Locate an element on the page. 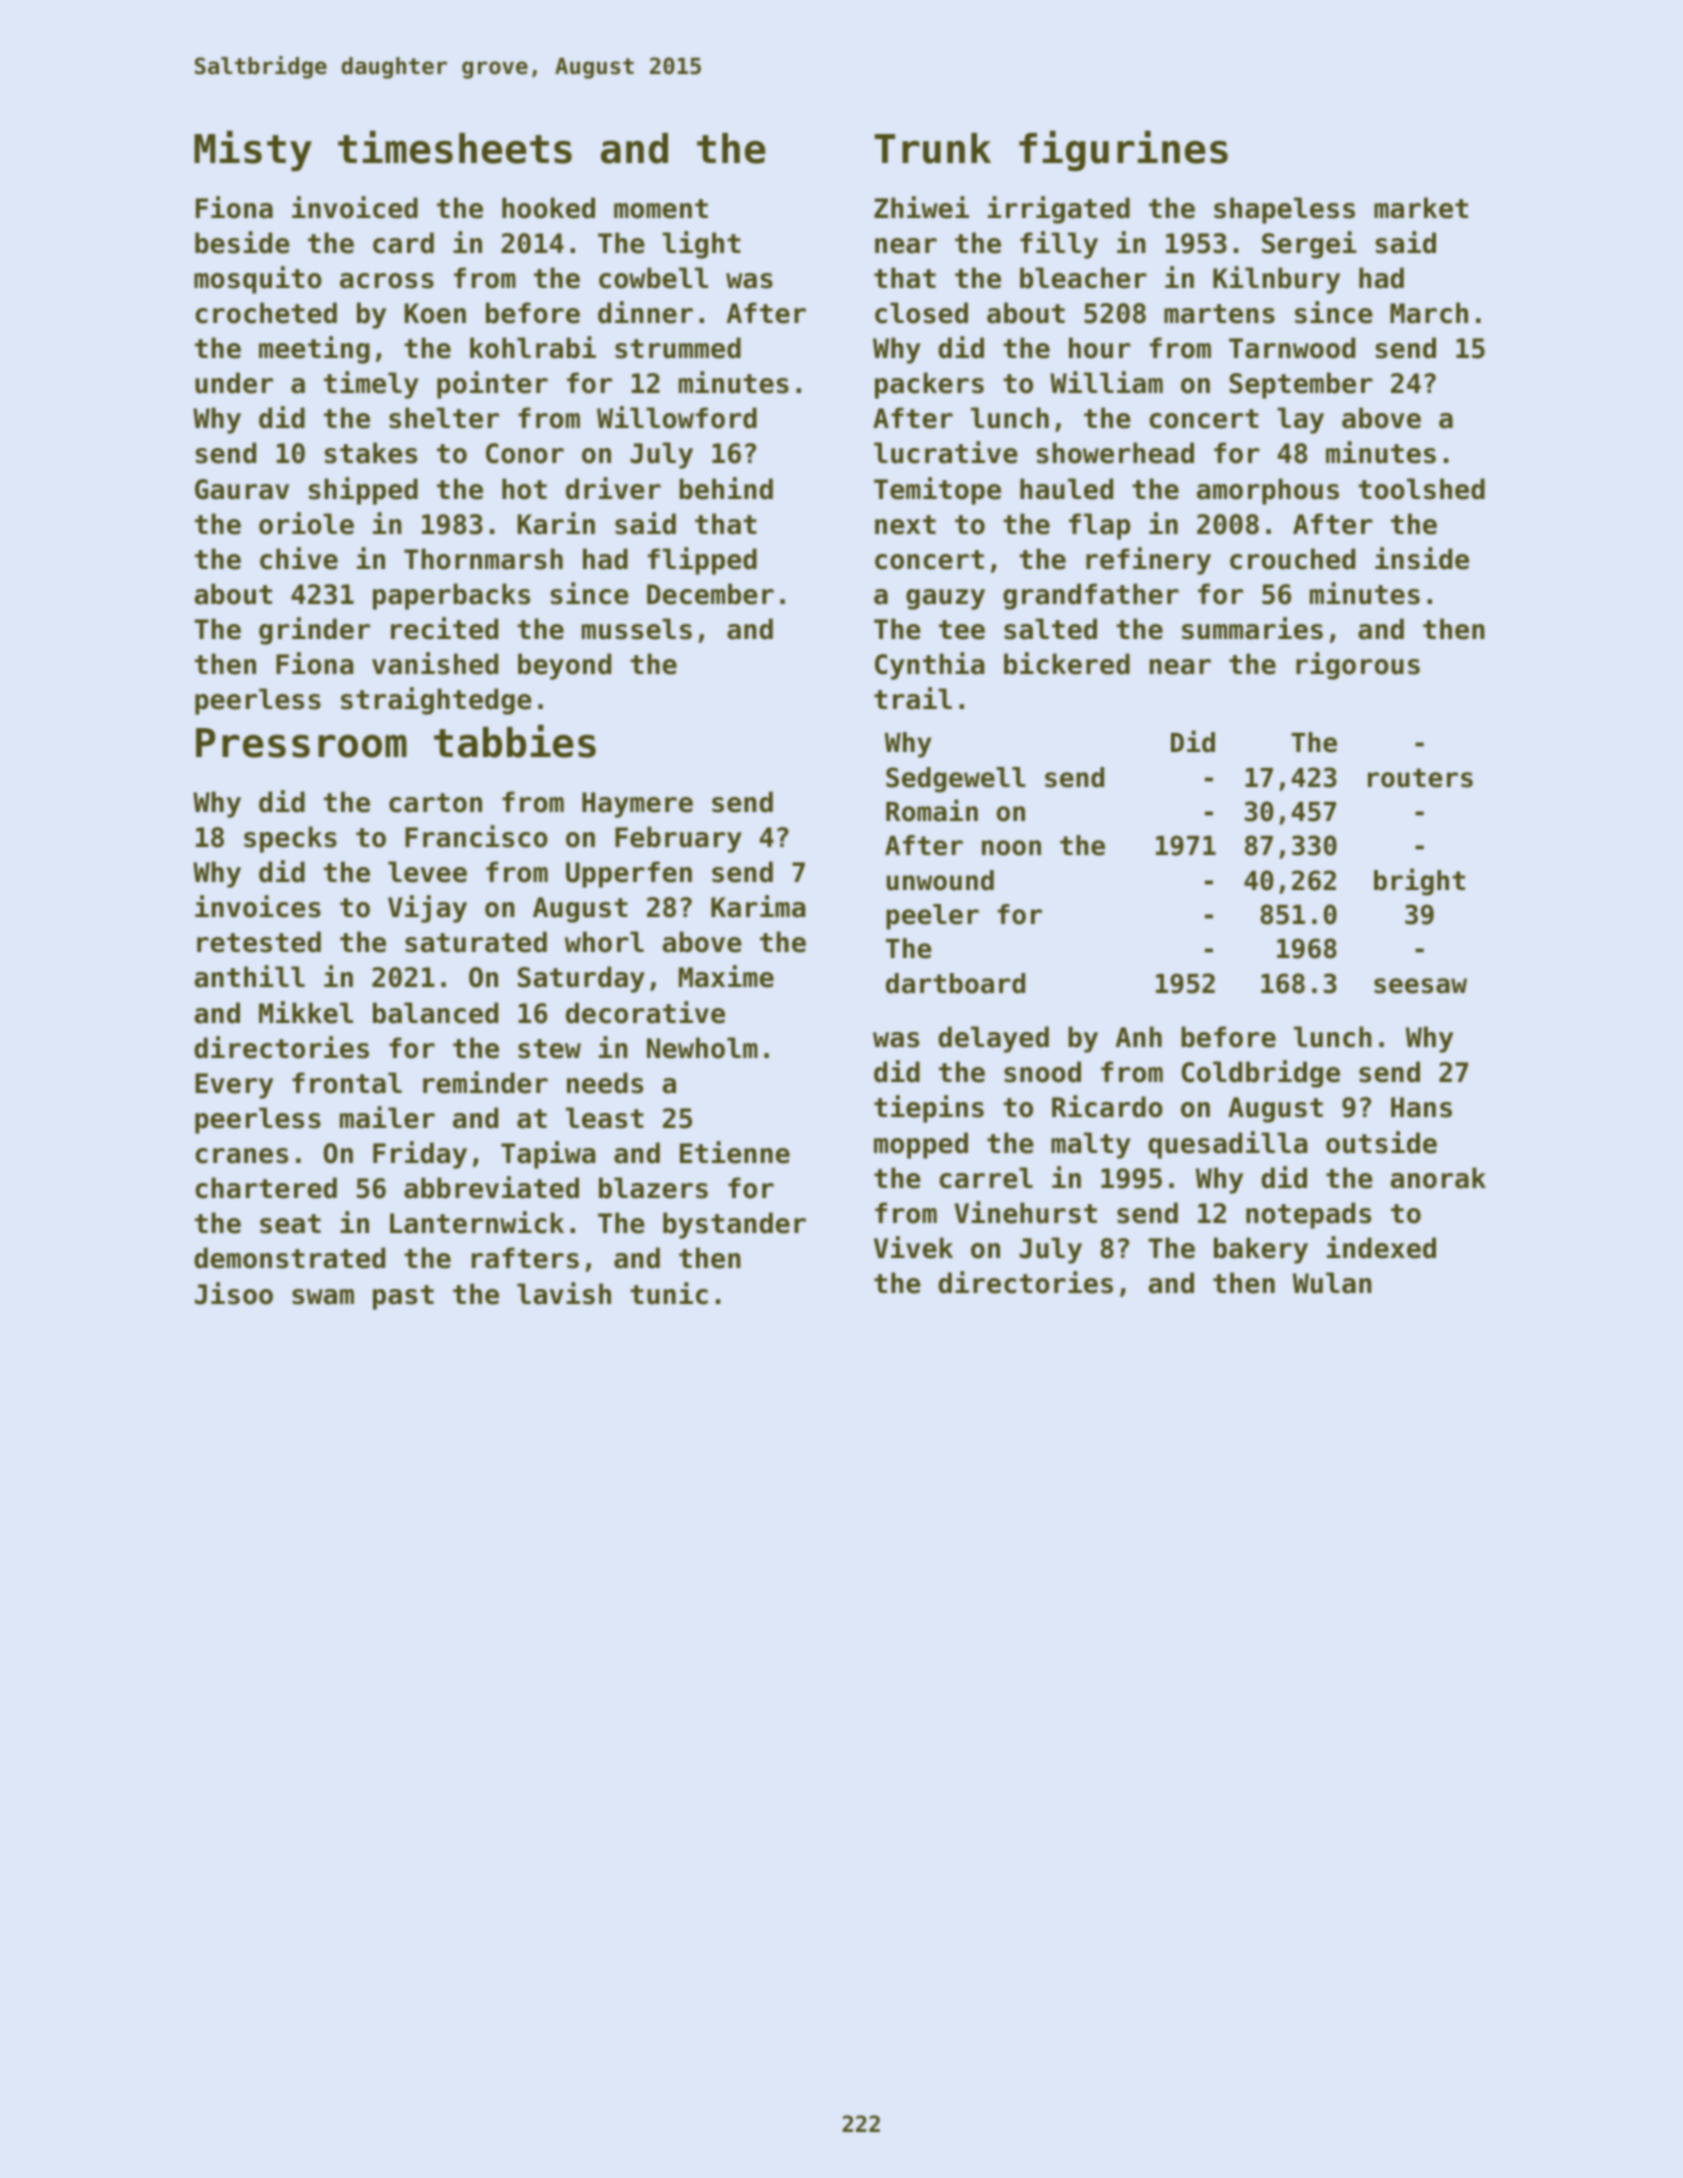 This document has width=1683, height=2178. Upperfen is located at coordinates (629, 874).
